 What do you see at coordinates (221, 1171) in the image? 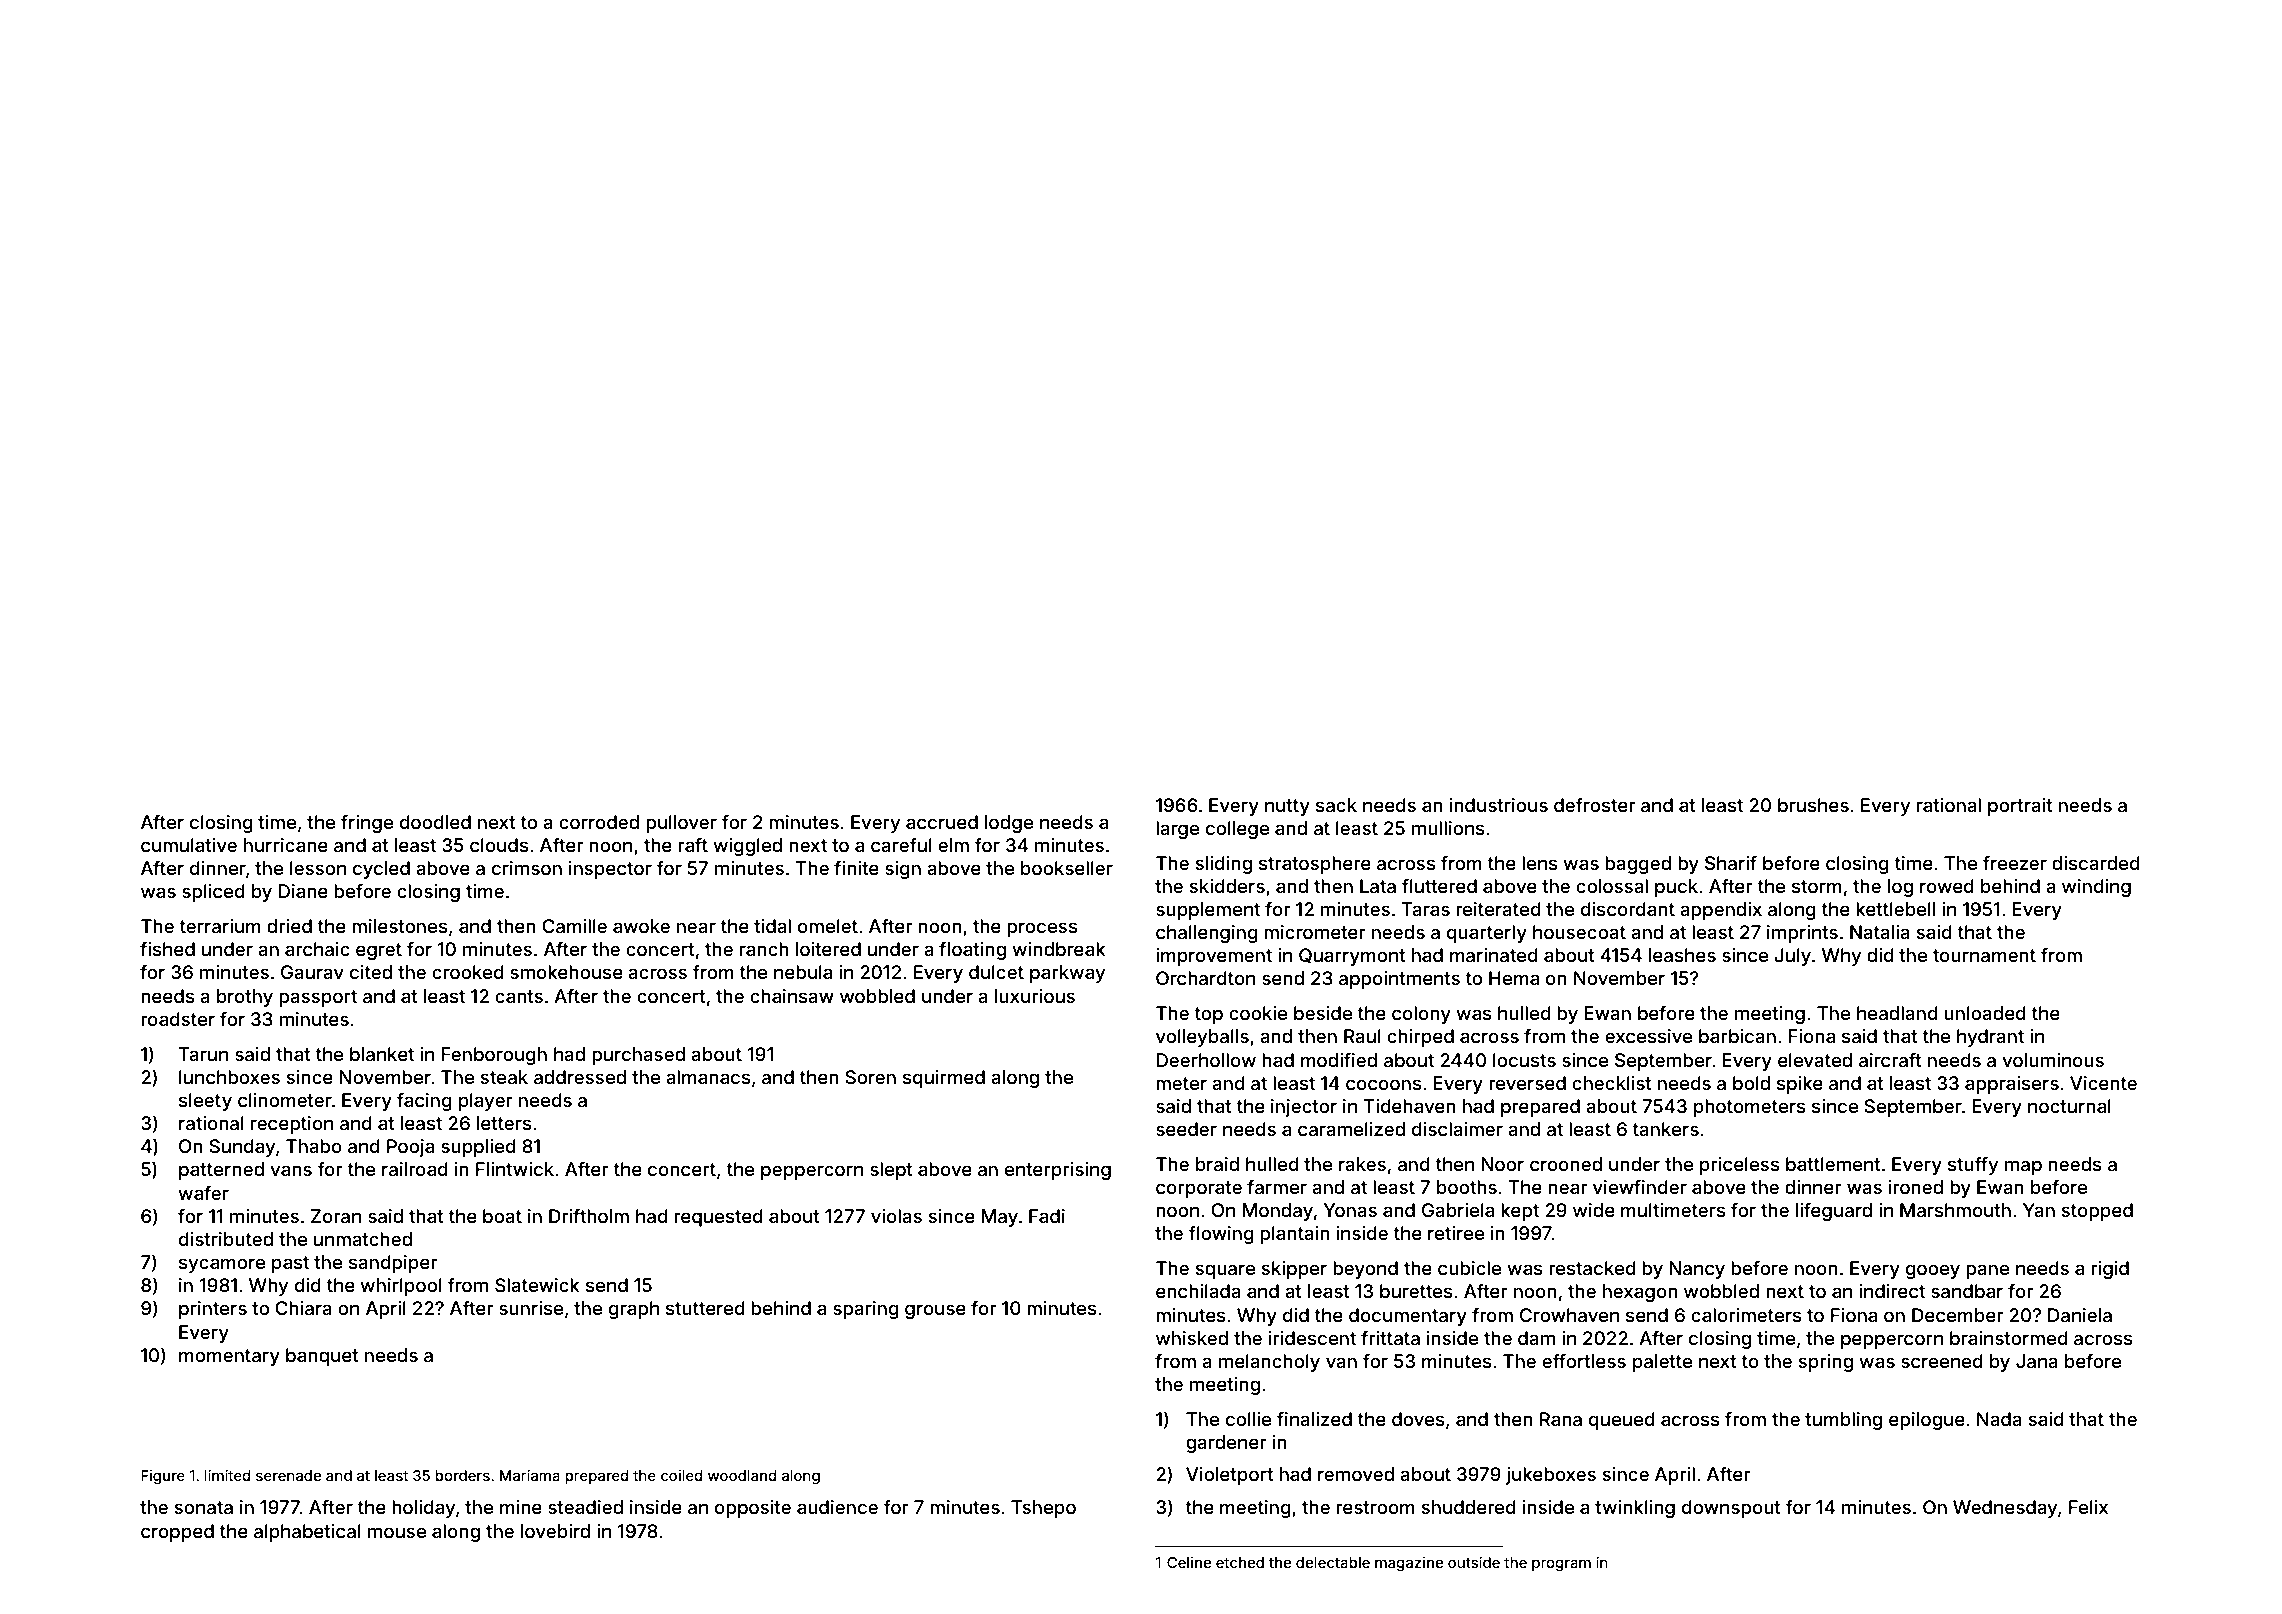
I see `patterned` at bounding box center [221, 1171].
